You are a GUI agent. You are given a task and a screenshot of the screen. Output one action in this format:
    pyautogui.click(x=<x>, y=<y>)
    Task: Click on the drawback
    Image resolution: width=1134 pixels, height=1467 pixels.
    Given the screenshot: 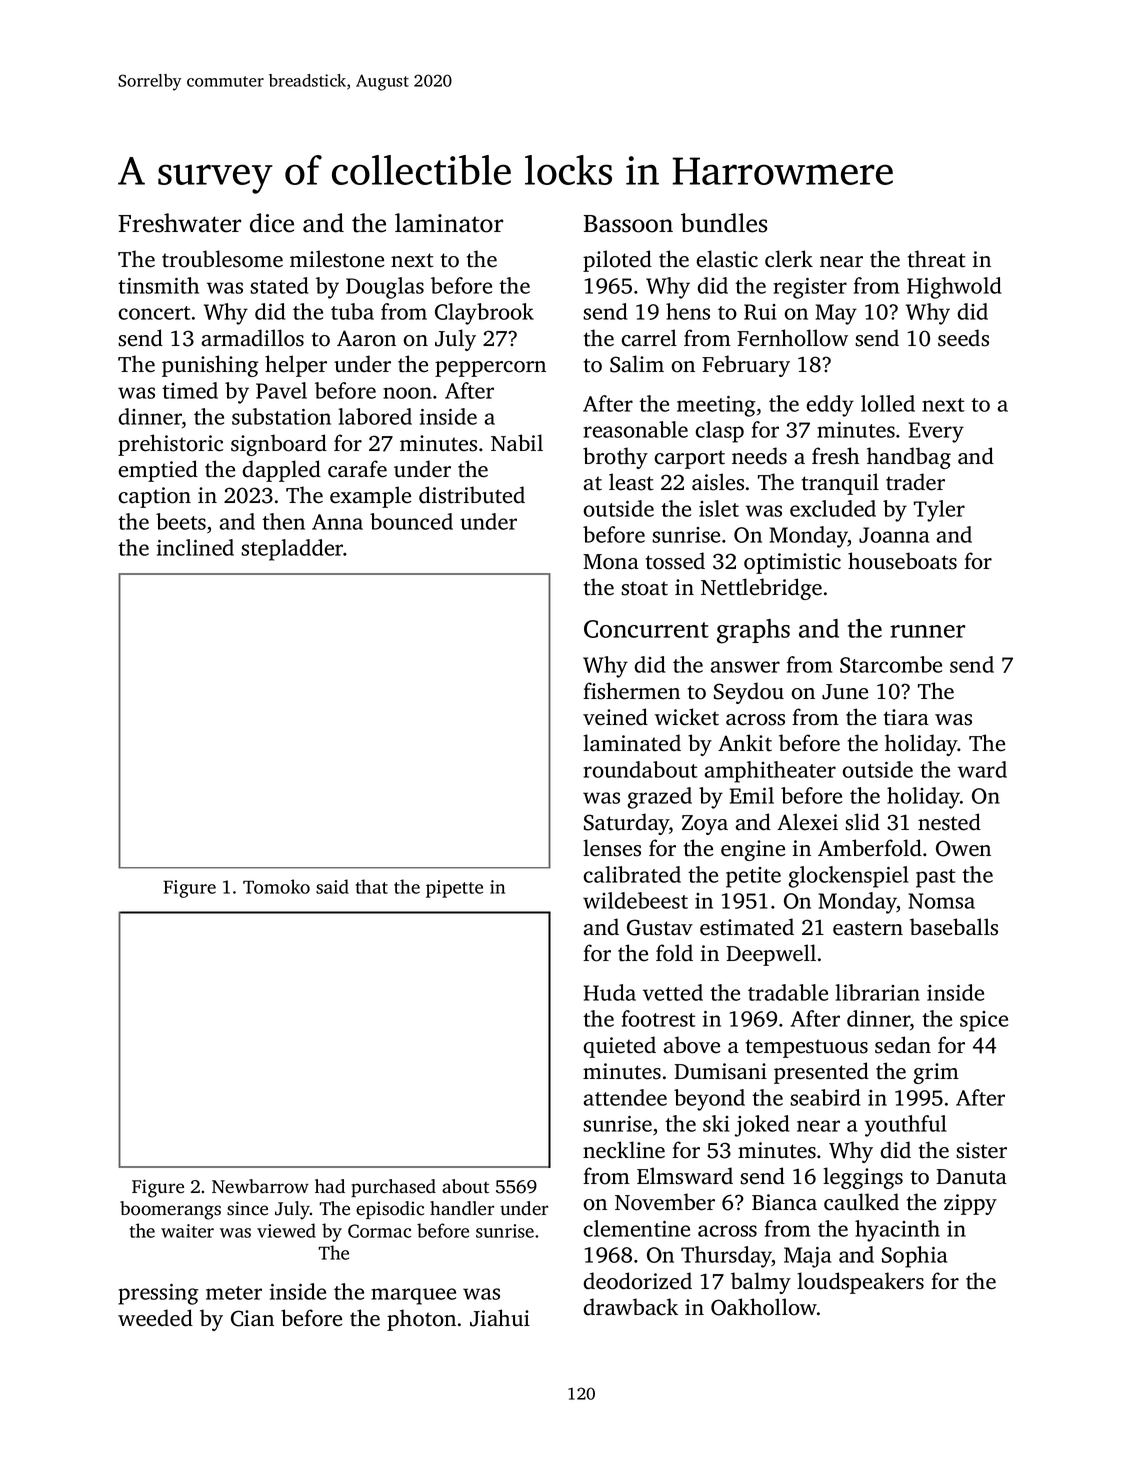 What is the action you would take?
    pyautogui.click(x=630, y=1307)
